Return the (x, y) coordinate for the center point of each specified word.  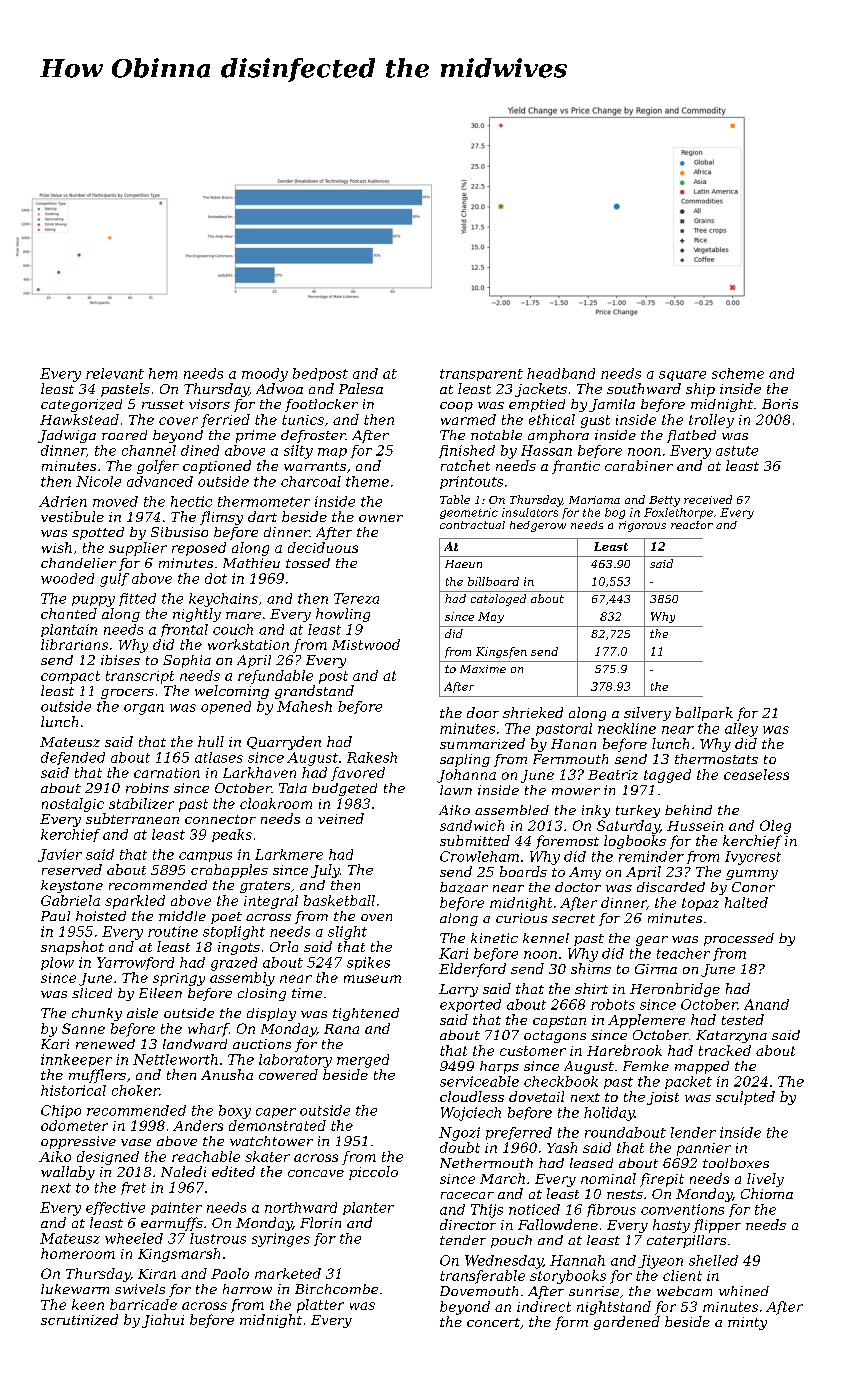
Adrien (63, 501)
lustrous (218, 1238)
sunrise (594, 1291)
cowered (288, 1074)
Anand (766, 1004)
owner (381, 518)
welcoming (232, 692)
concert (493, 1322)
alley (741, 730)
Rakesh (372, 757)
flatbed (691, 436)
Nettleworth (175, 1059)
